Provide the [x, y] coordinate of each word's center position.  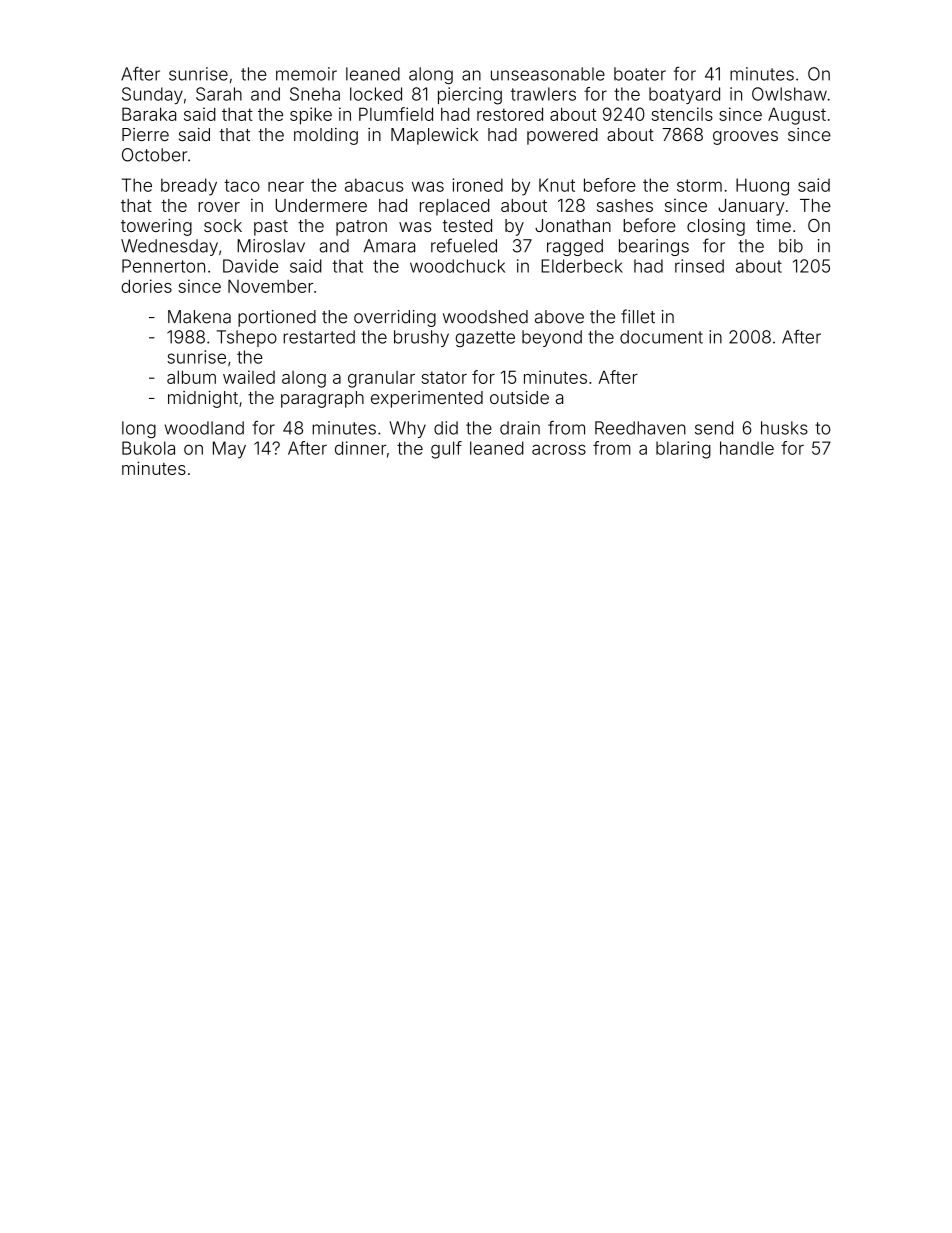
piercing [470, 96]
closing [716, 227]
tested [467, 225]
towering [156, 227]
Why [407, 429]
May [229, 450]
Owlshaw [789, 94]
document [661, 337]
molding [326, 136]
